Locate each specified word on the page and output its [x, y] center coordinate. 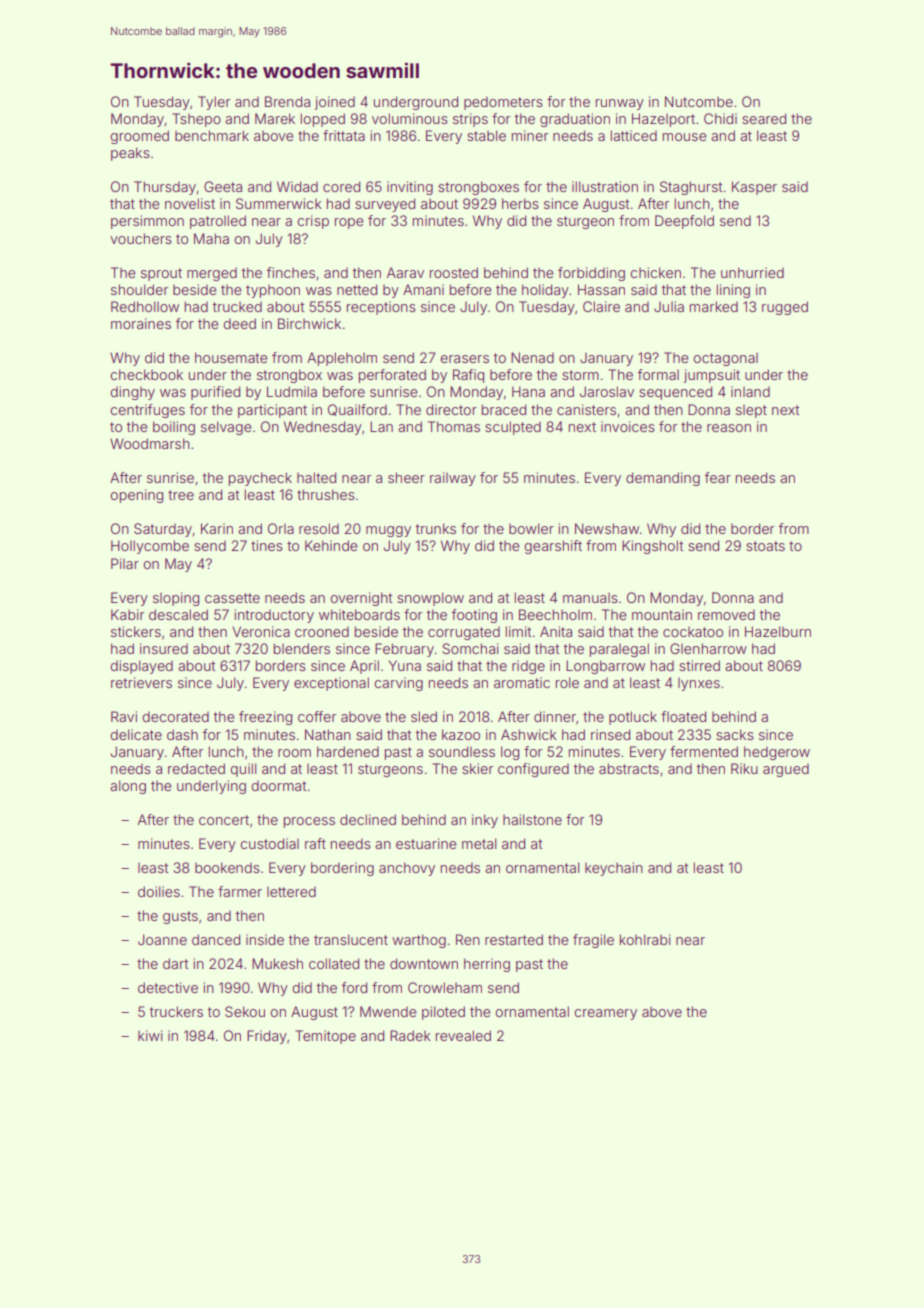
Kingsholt [653, 547]
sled [424, 716]
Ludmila [292, 391]
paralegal [619, 650]
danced [216, 939]
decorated [175, 716]
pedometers [503, 103]
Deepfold [684, 222]
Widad [297, 186]
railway [453, 479]
